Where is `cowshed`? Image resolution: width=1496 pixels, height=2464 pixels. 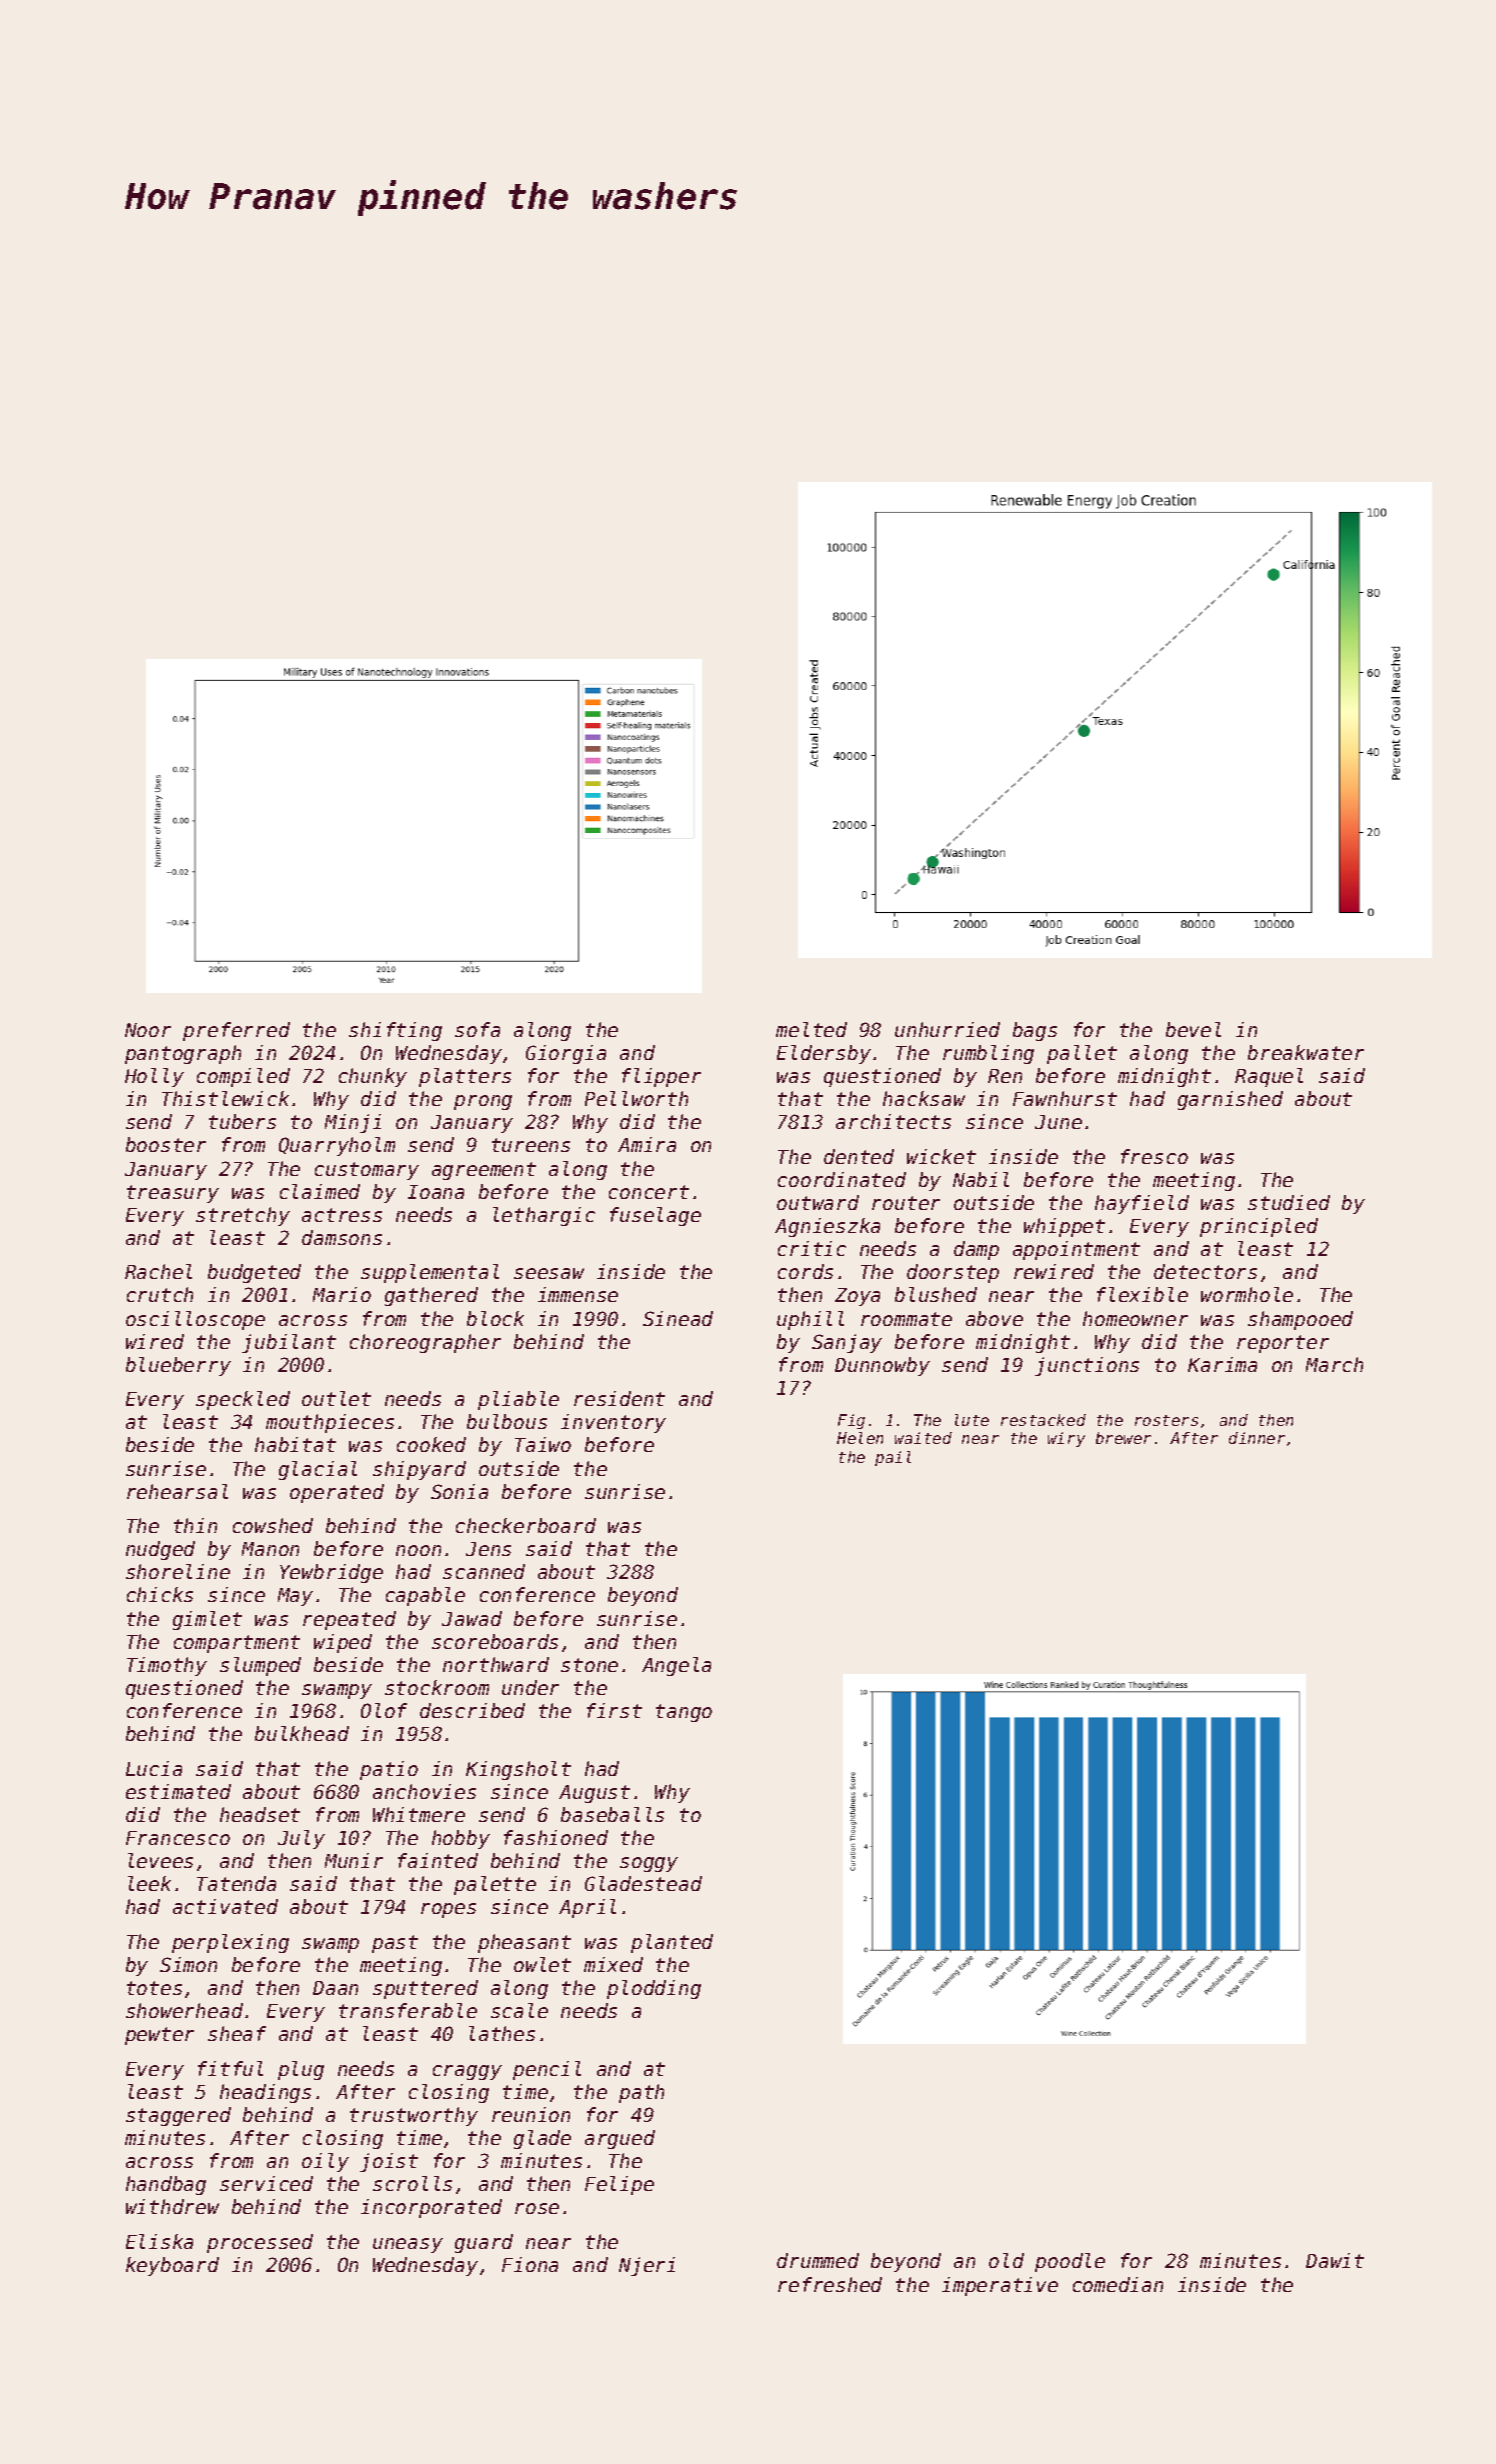 cowshed is located at coordinates (273, 1525).
